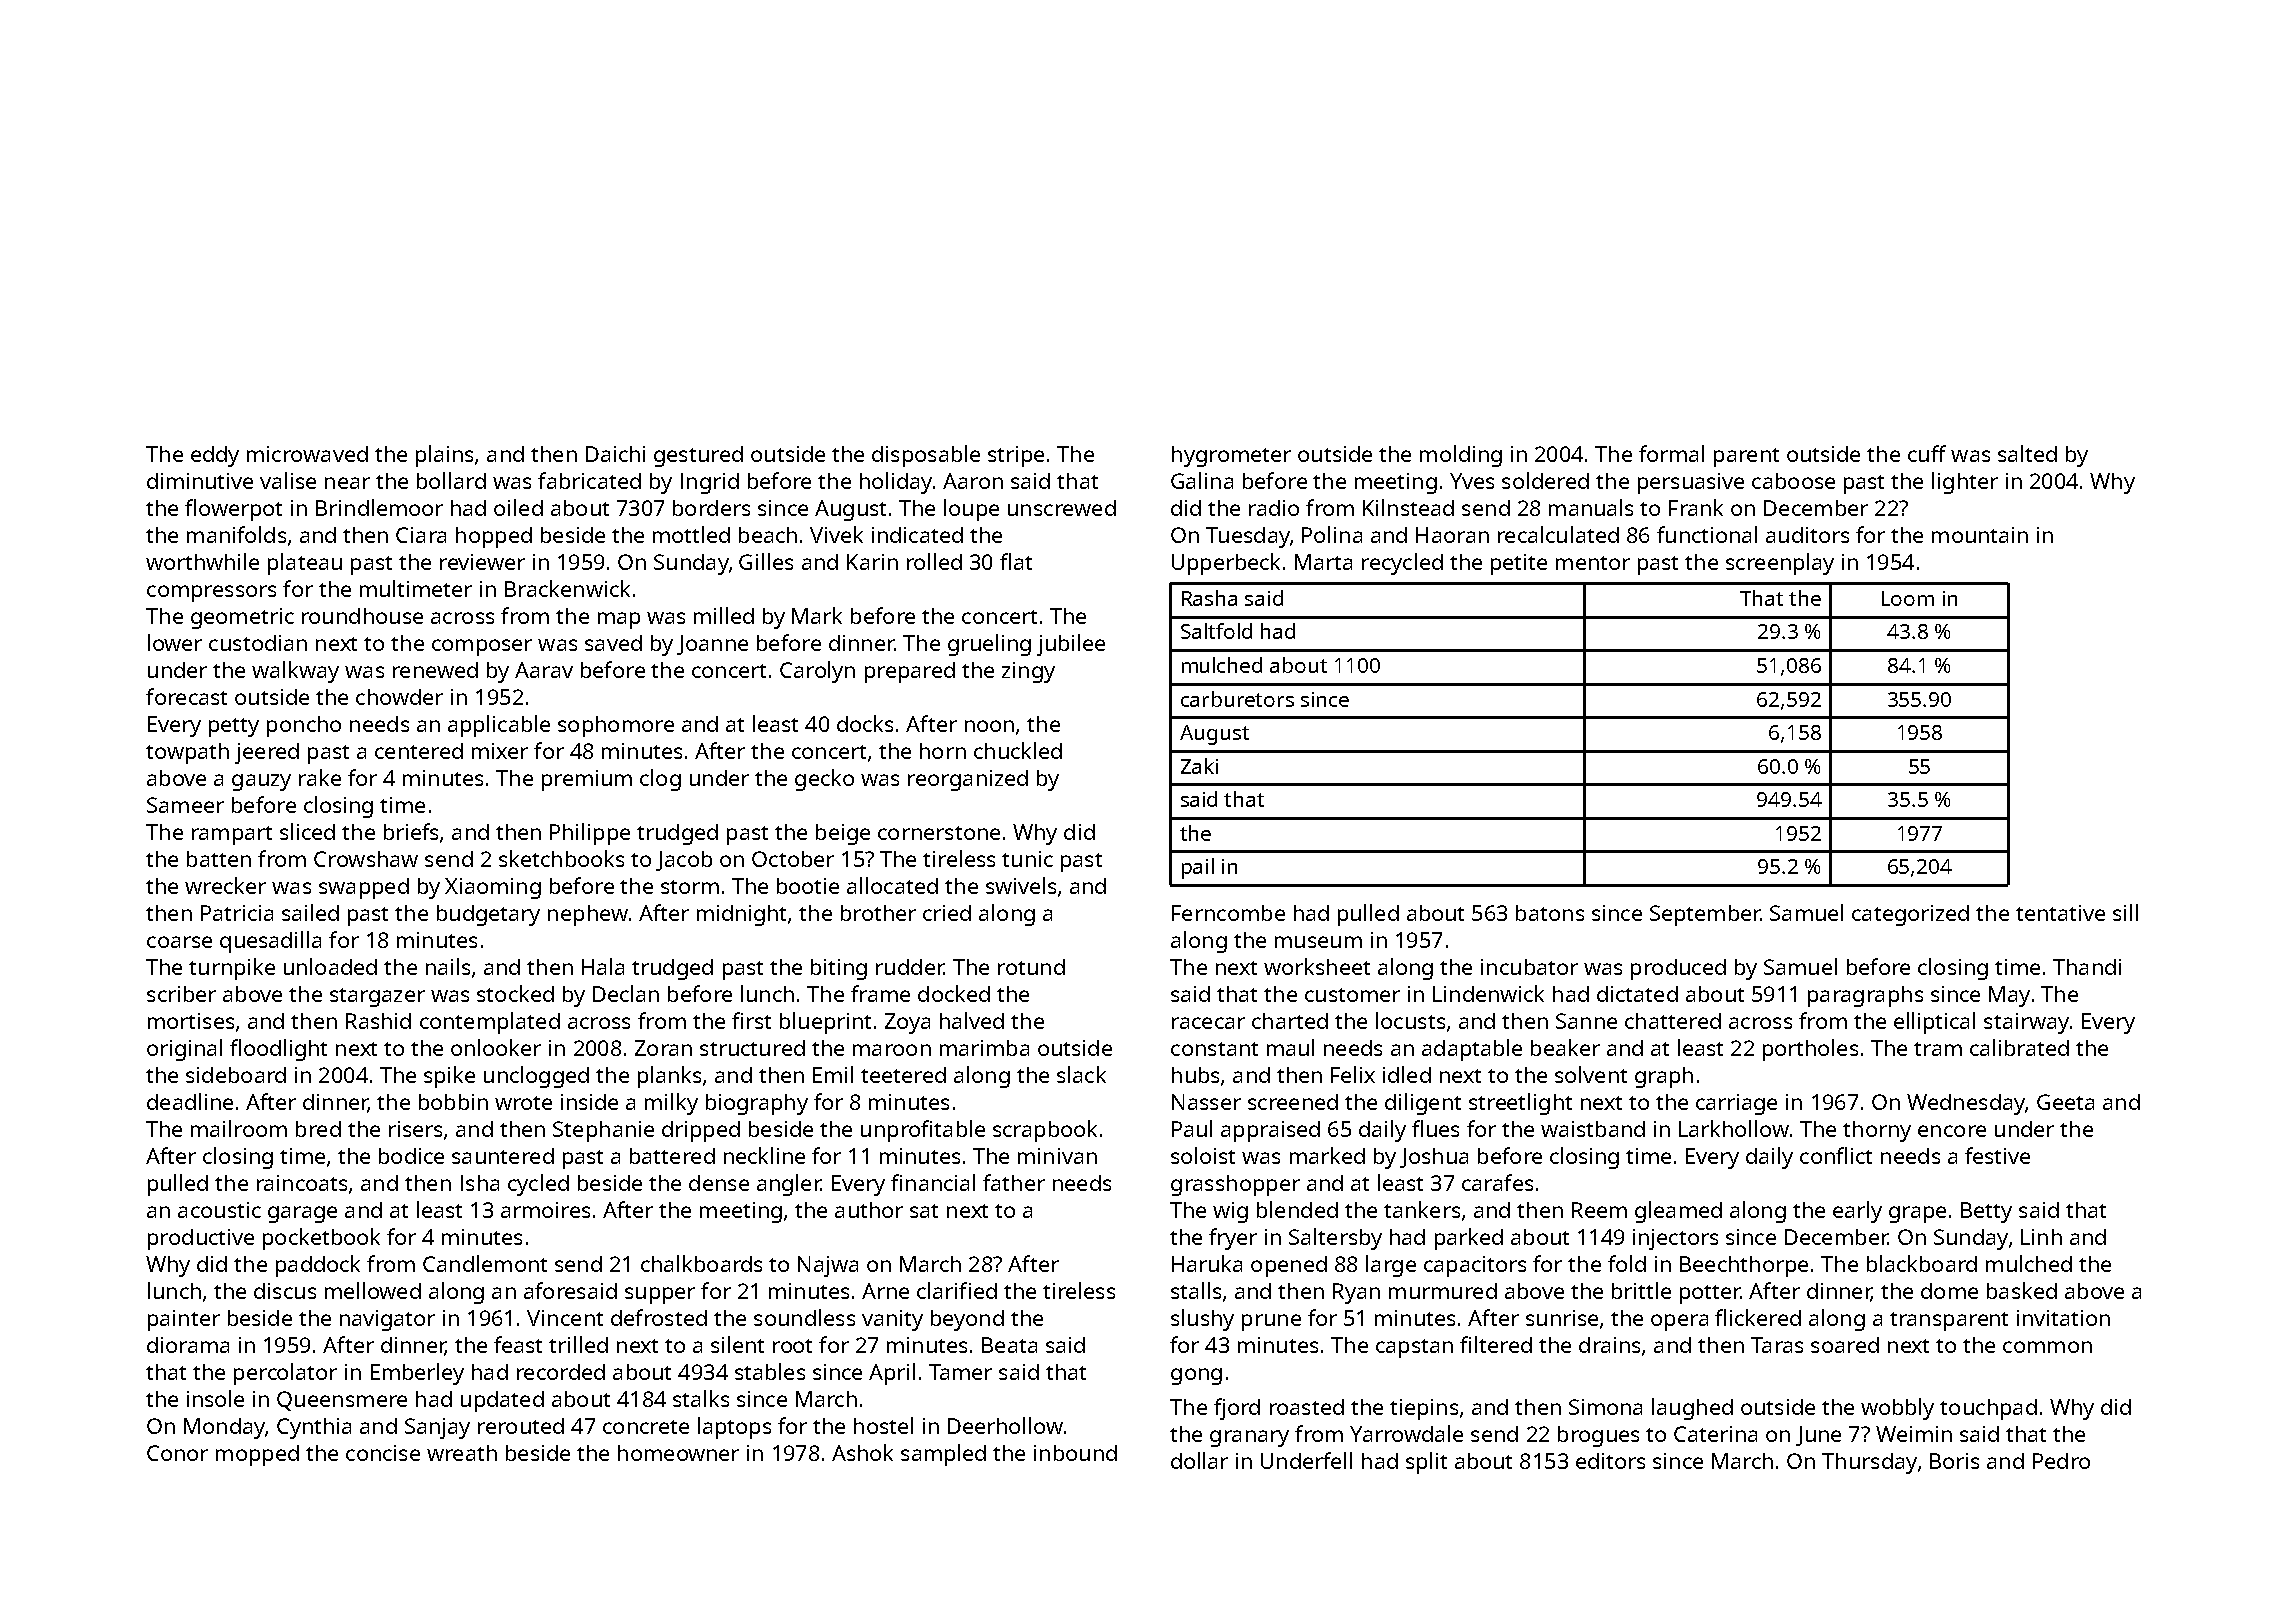 This image has height=1620, width=2292. I want to click on reorganized, so click(968, 780).
